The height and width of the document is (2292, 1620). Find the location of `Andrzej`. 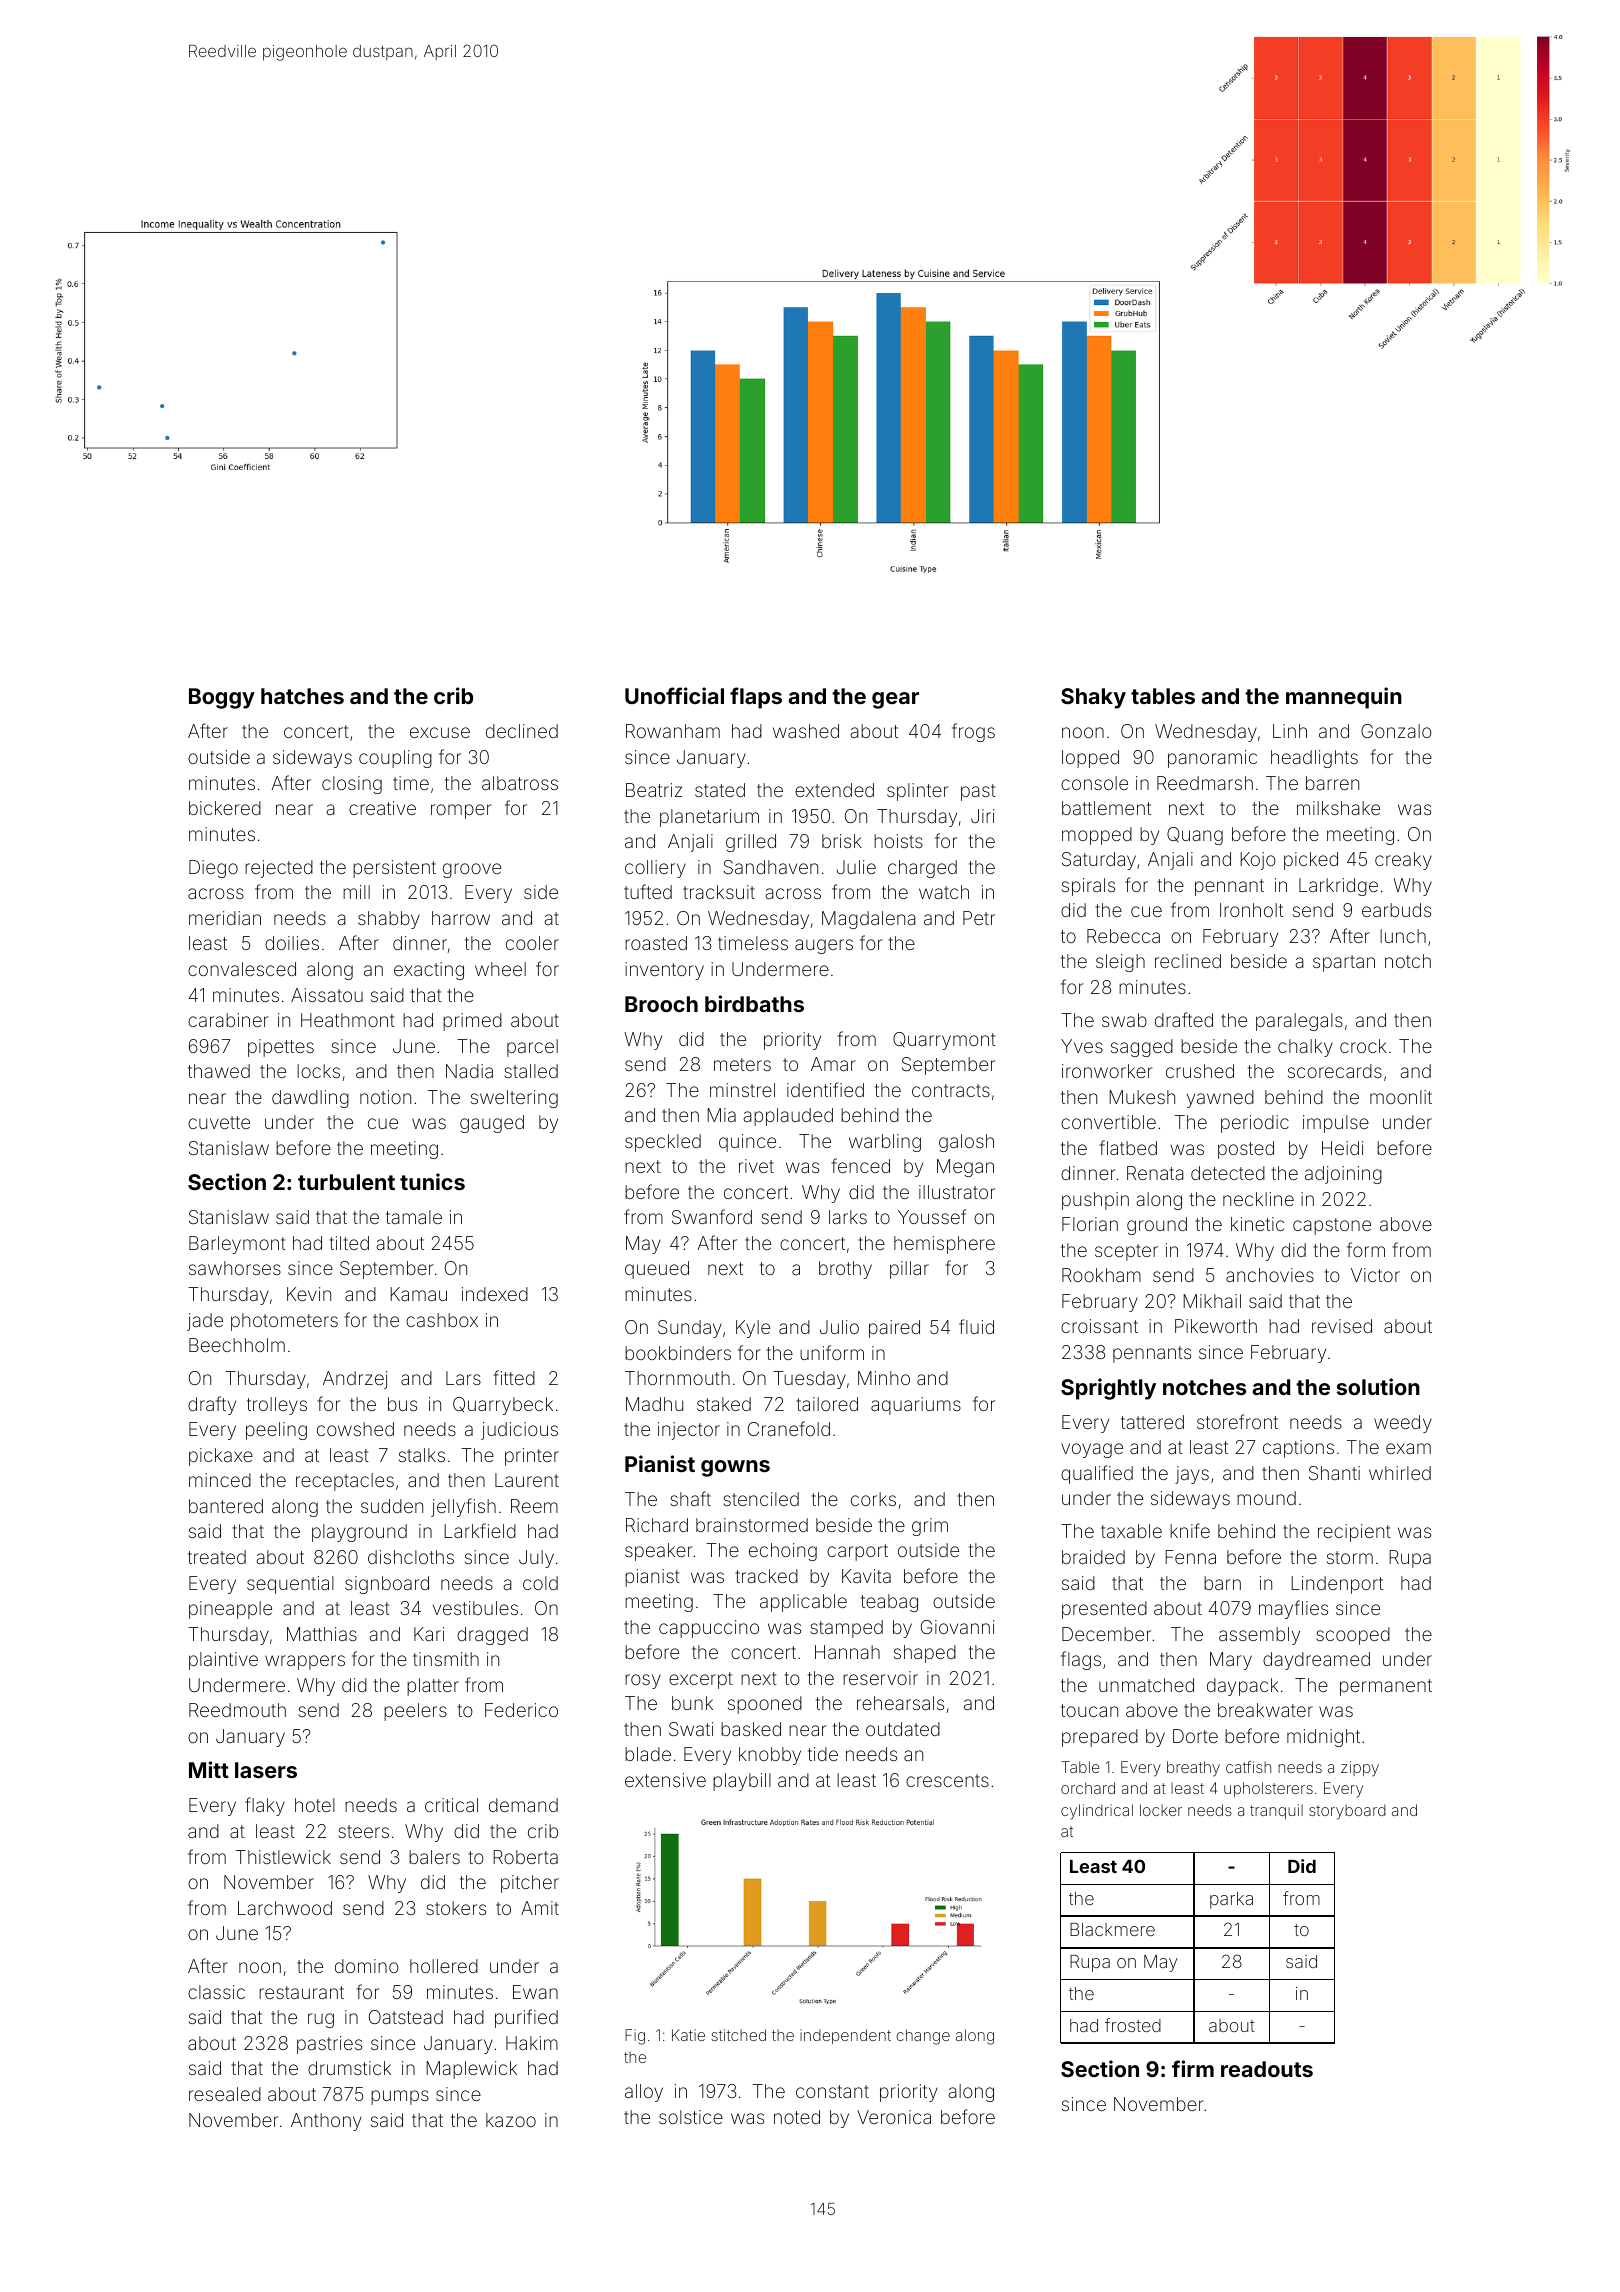

Andrzej is located at coordinates (355, 1380).
